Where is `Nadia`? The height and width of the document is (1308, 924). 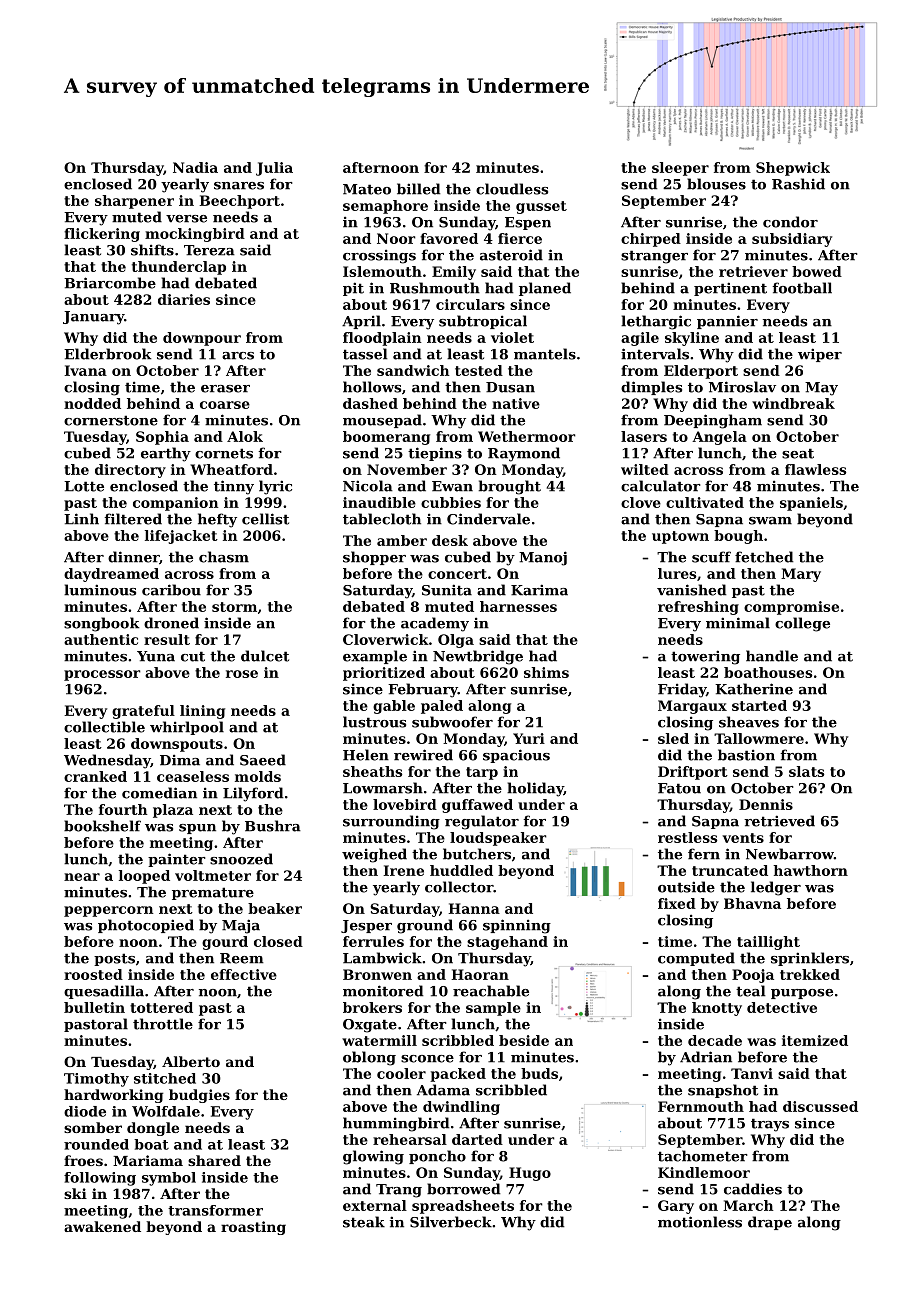
Nadia is located at coordinates (195, 167).
